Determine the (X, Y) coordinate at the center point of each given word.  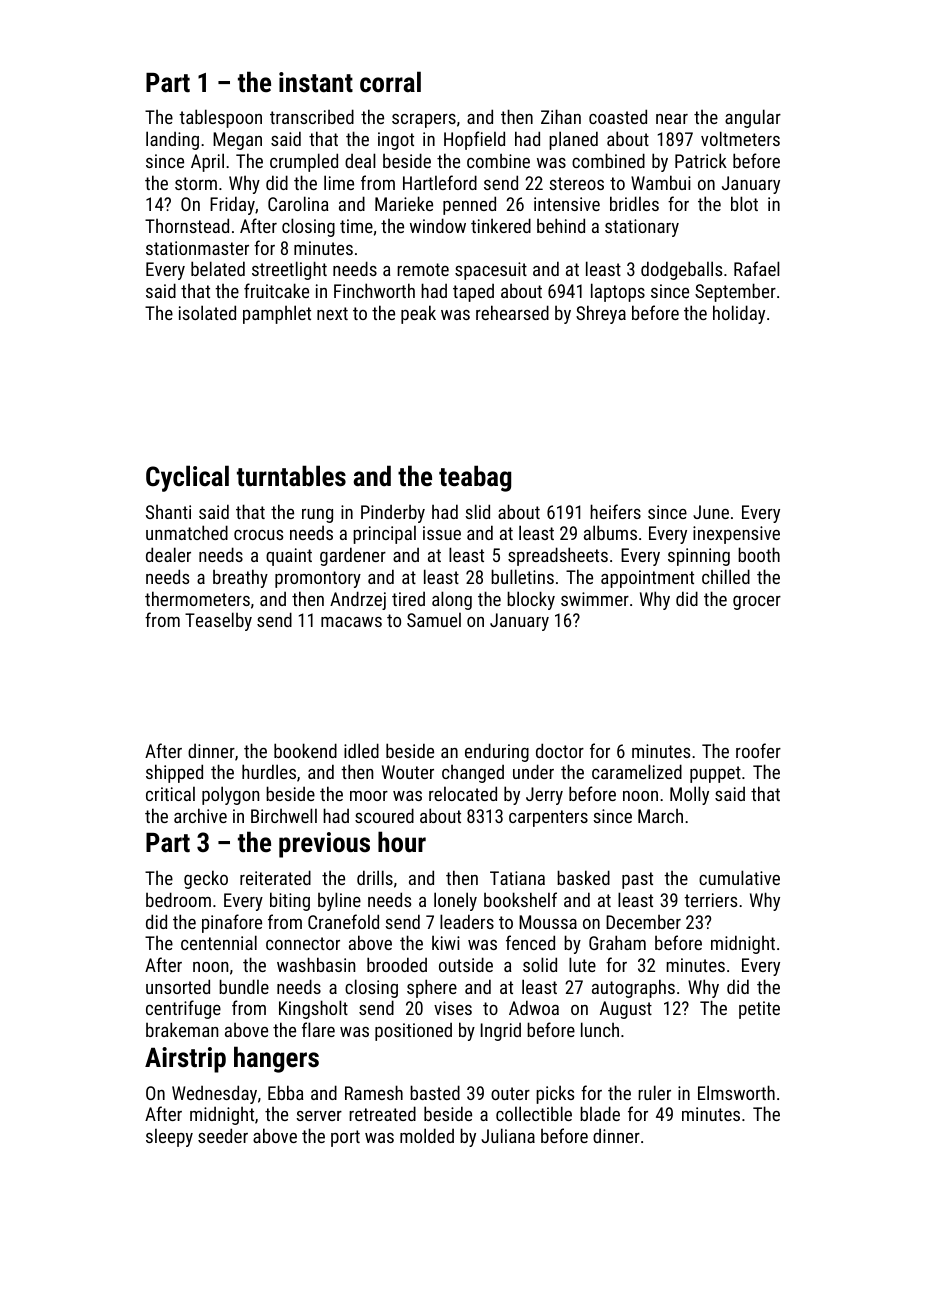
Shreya (601, 314)
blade (600, 1113)
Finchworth (374, 290)
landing (172, 140)
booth (759, 554)
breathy (240, 578)
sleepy (169, 1137)
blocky (531, 600)
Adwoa (534, 1007)
